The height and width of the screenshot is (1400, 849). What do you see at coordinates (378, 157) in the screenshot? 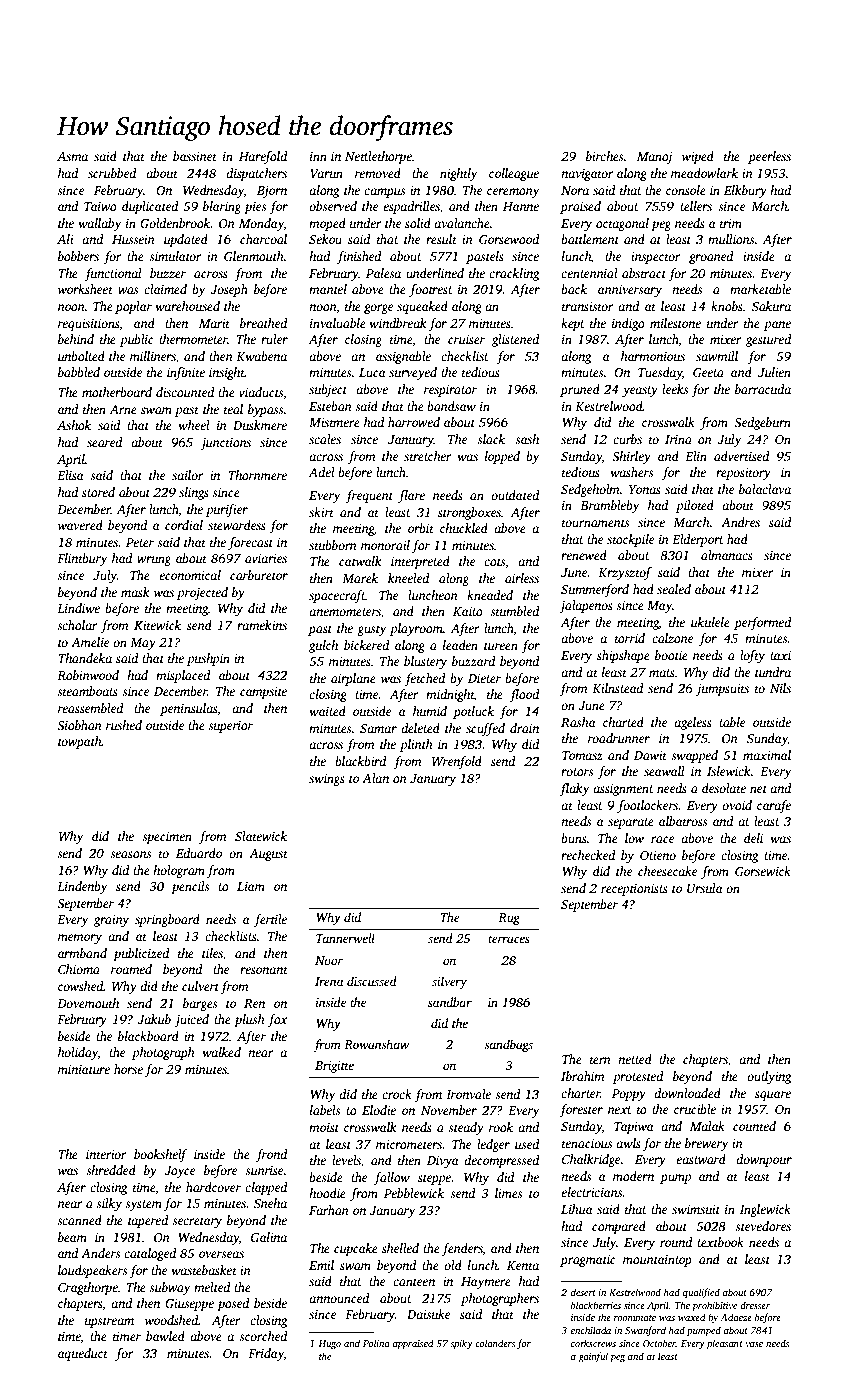
I see `Nettlethorpe` at bounding box center [378, 157].
